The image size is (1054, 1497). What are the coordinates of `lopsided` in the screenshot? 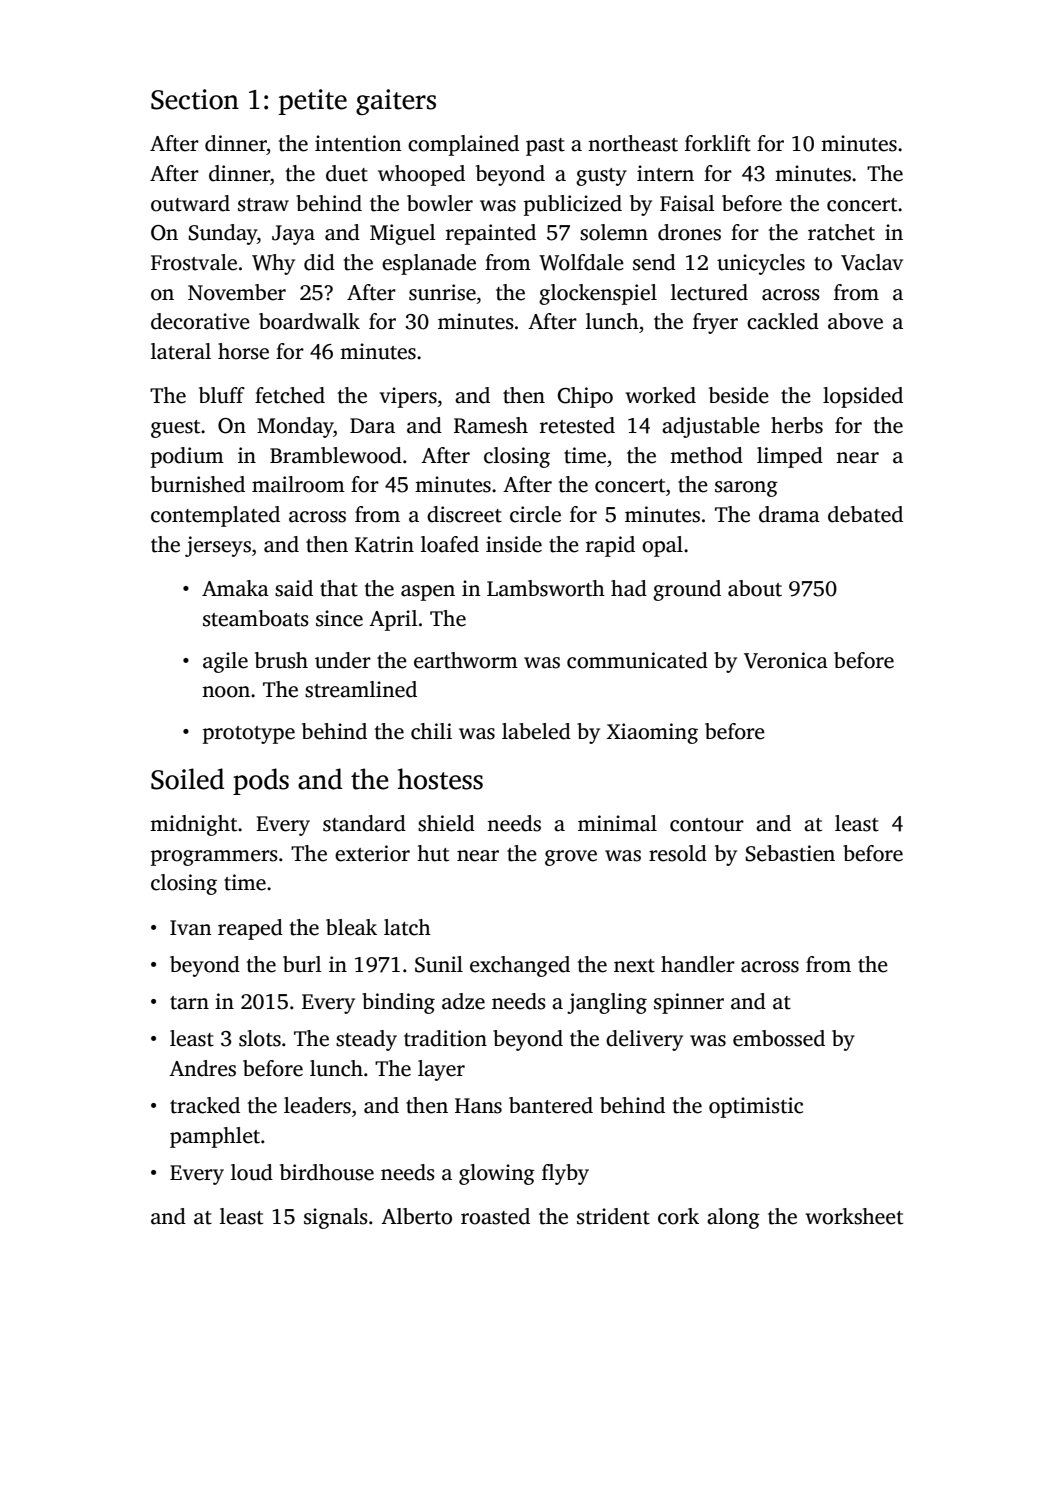 It's located at (863, 397).
